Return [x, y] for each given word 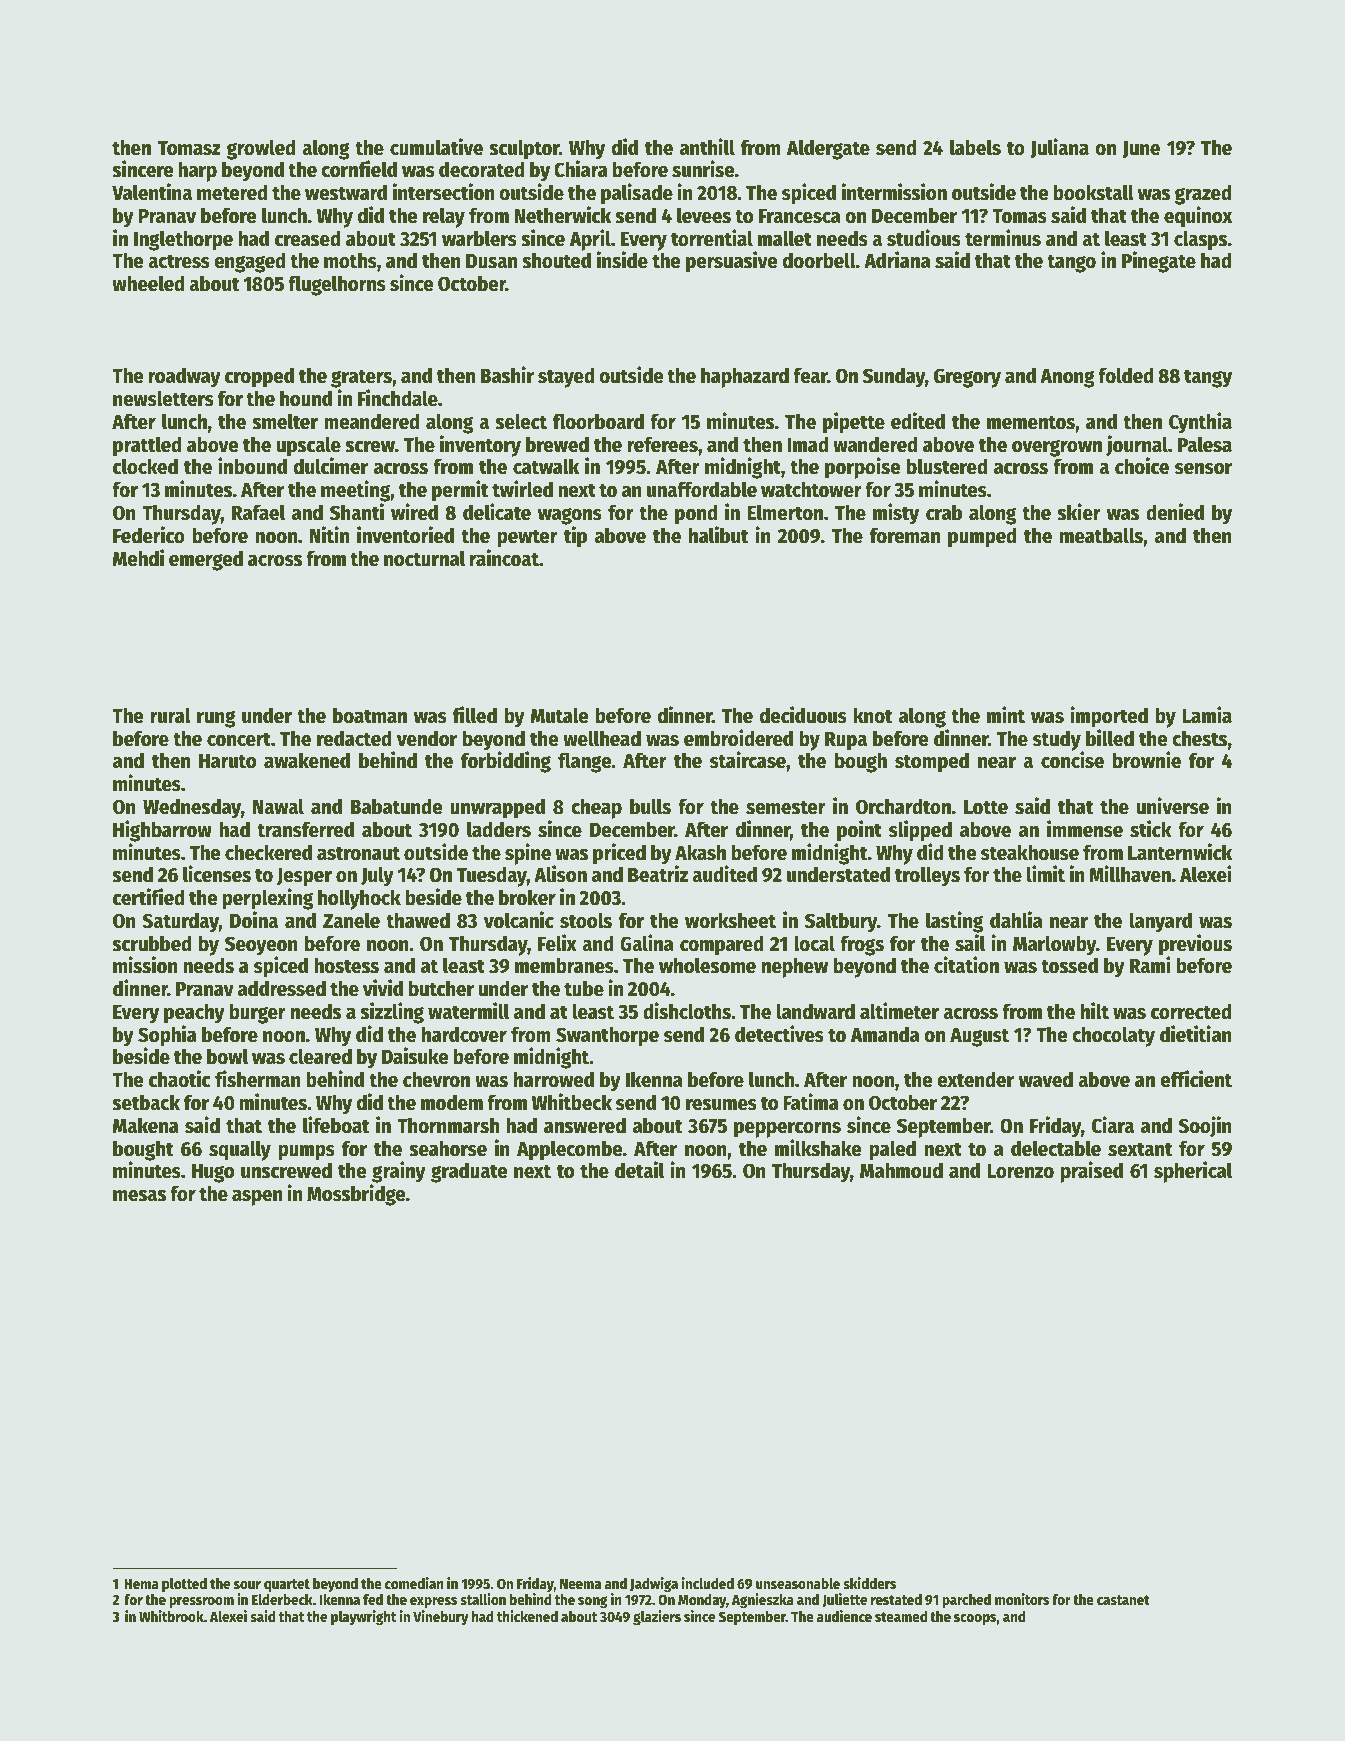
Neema [580, 1584]
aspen [257, 1198]
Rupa [846, 741]
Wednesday [192, 808]
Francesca [799, 216]
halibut [719, 535]
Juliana [1060, 148]
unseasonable [798, 1583]
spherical [1193, 1172]
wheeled [148, 283]
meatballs [1101, 535]
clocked [145, 466]
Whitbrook [171, 1616]
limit [1046, 874]
